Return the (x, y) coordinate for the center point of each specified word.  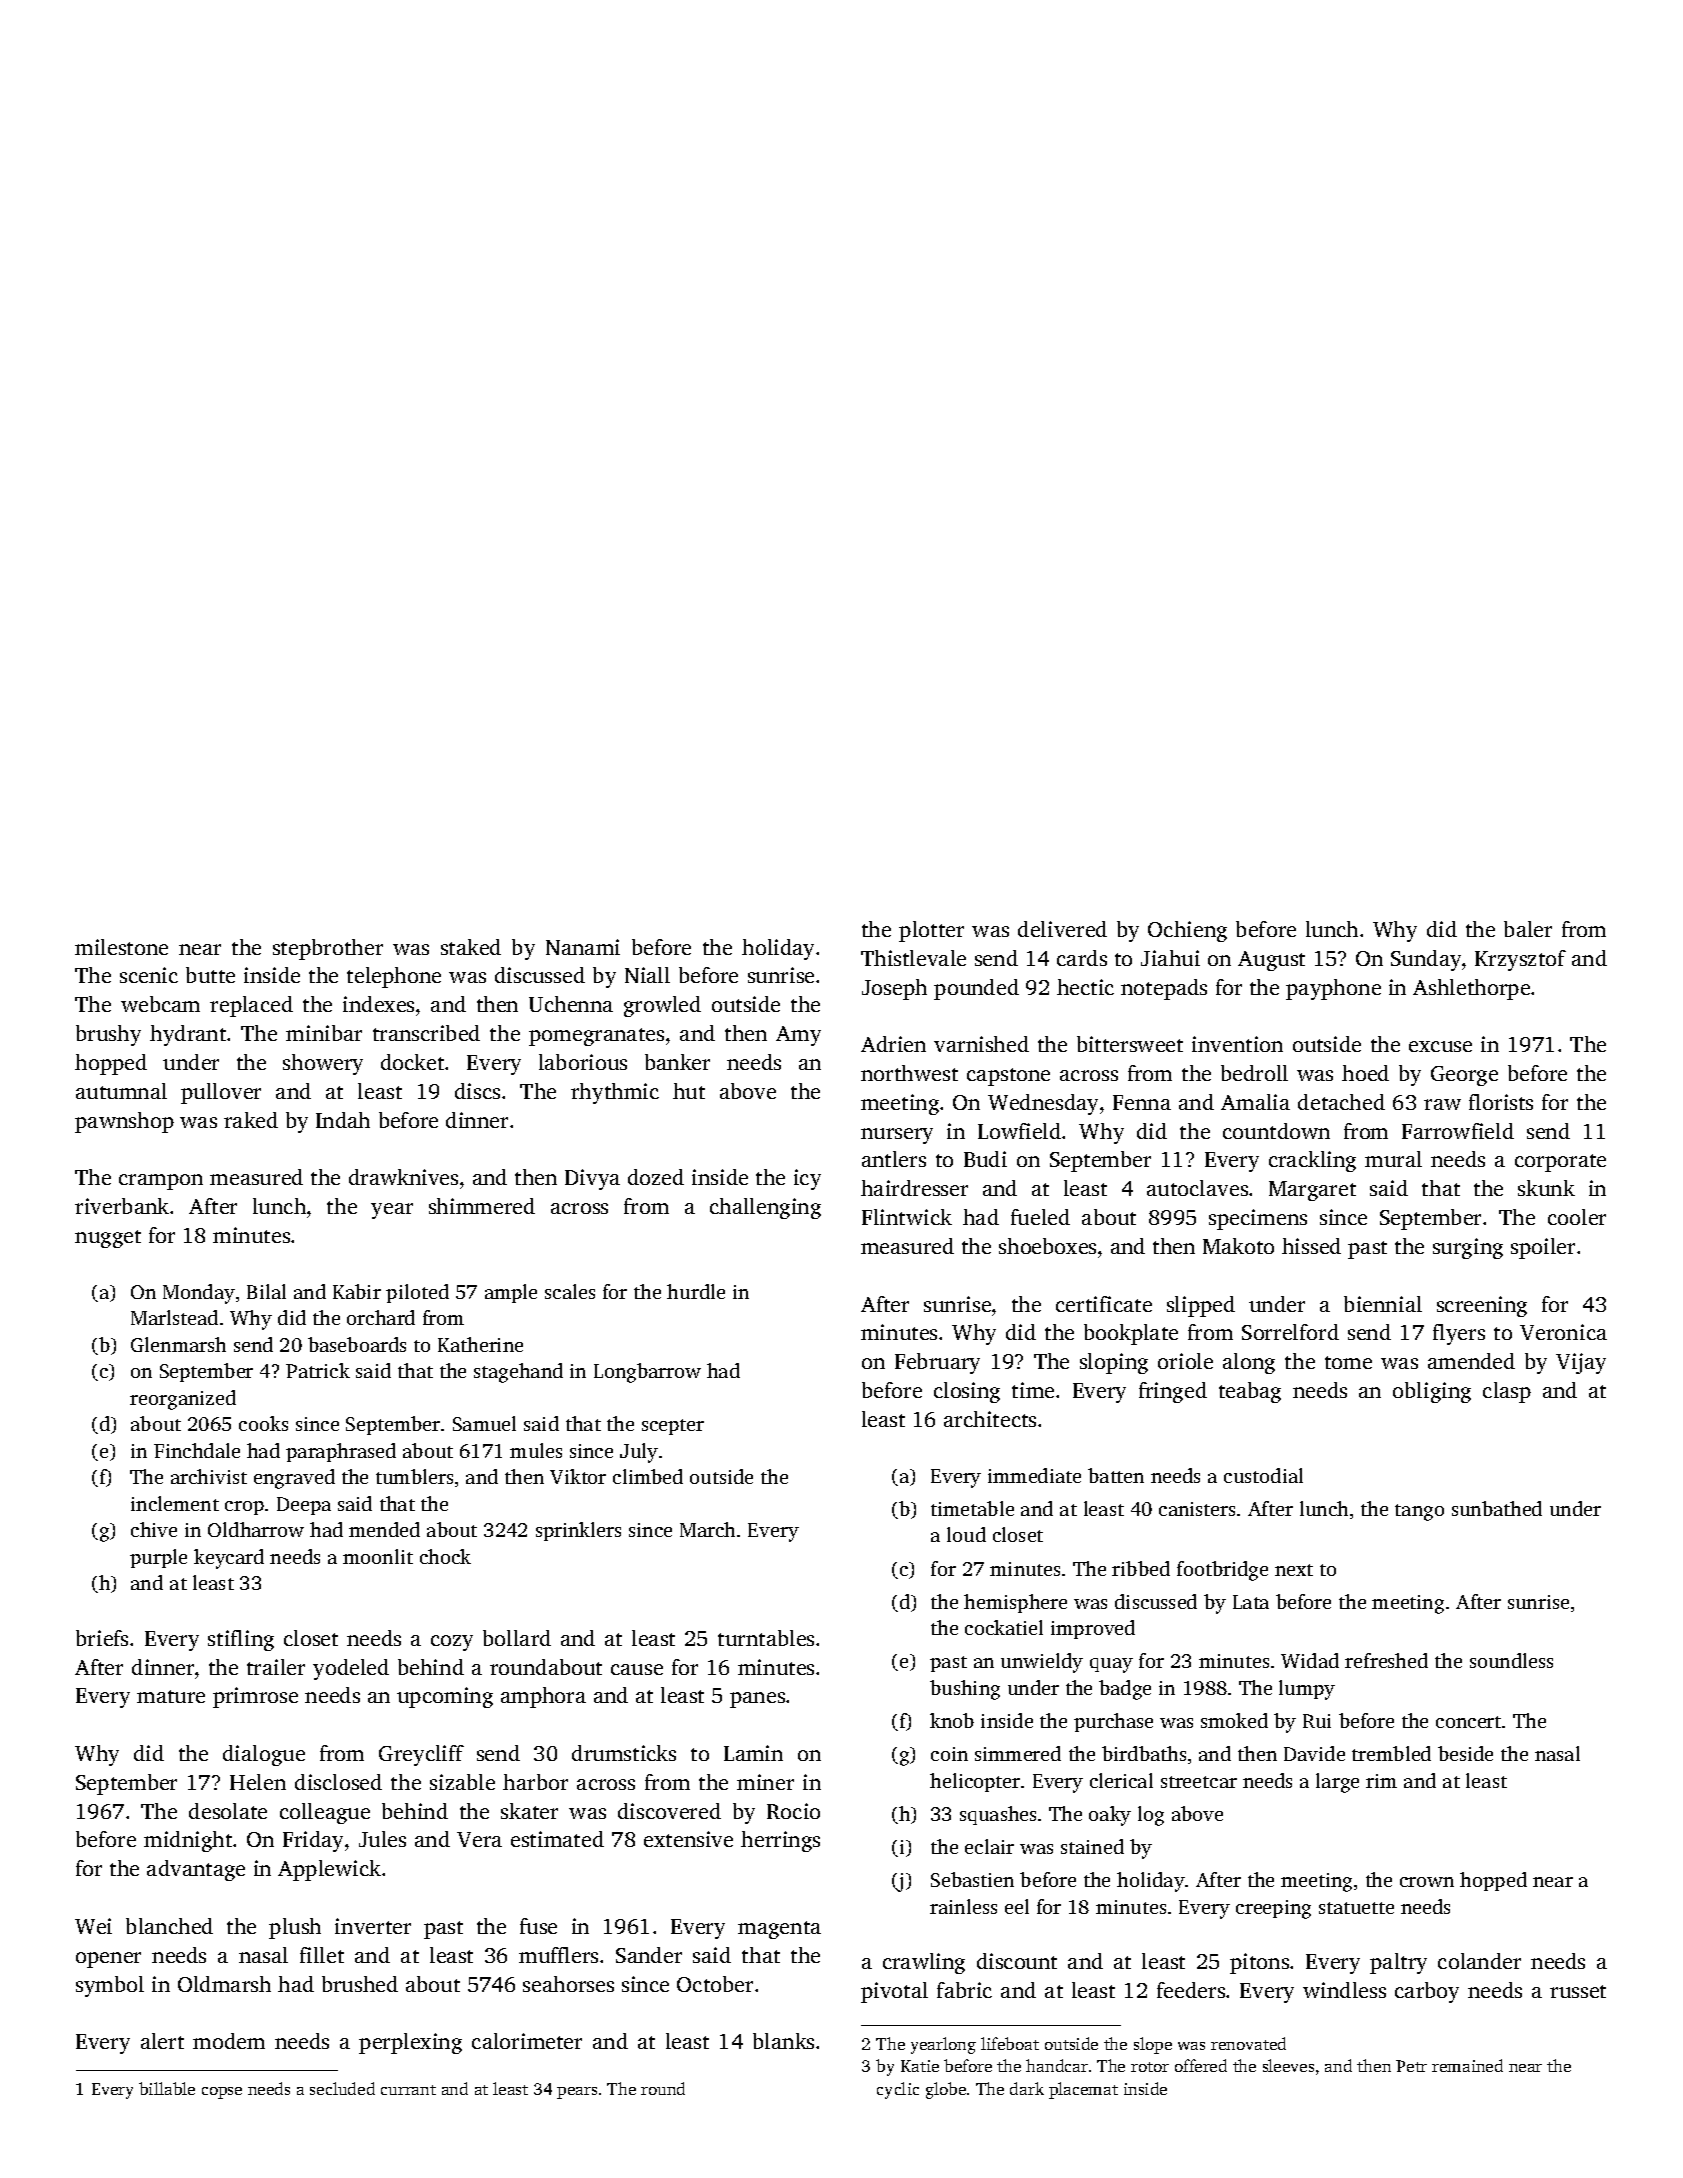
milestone (121, 947)
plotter (931, 931)
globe (946, 2090)
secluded (342, 2088)
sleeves (1288, 2065)
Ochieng (1187, 931)
